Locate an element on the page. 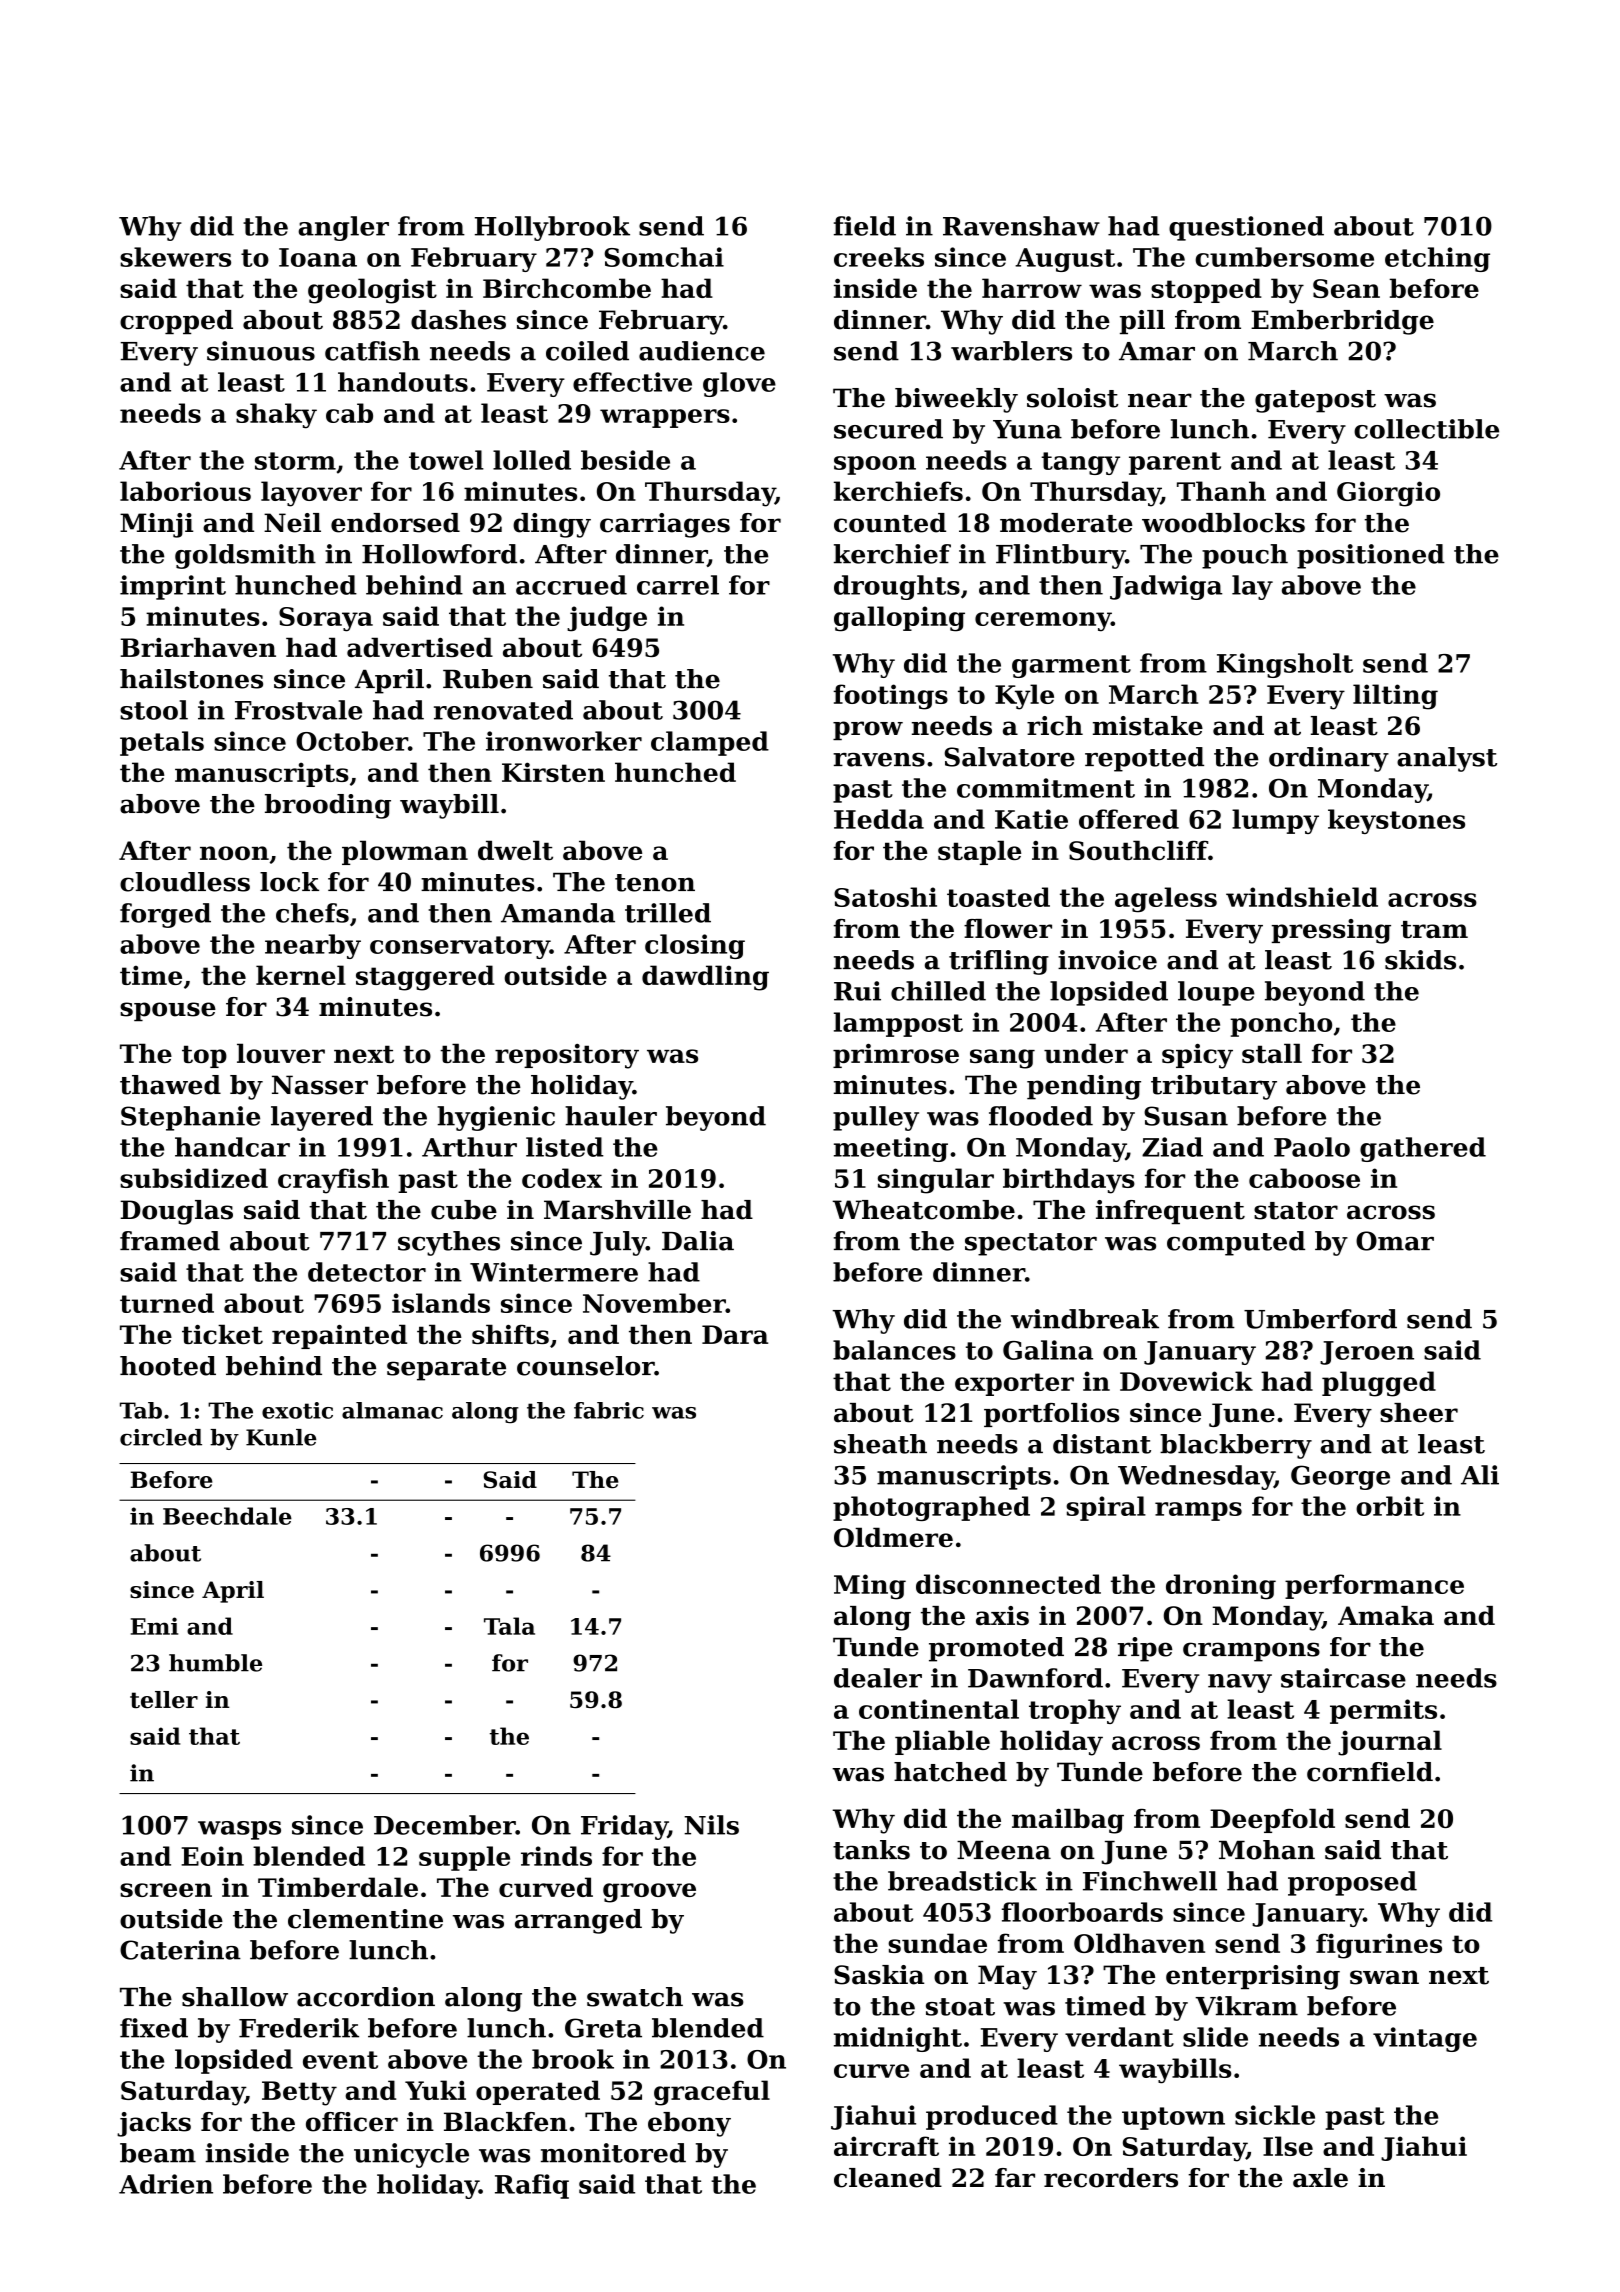  questioned is located at coordinates (1246, 228).
